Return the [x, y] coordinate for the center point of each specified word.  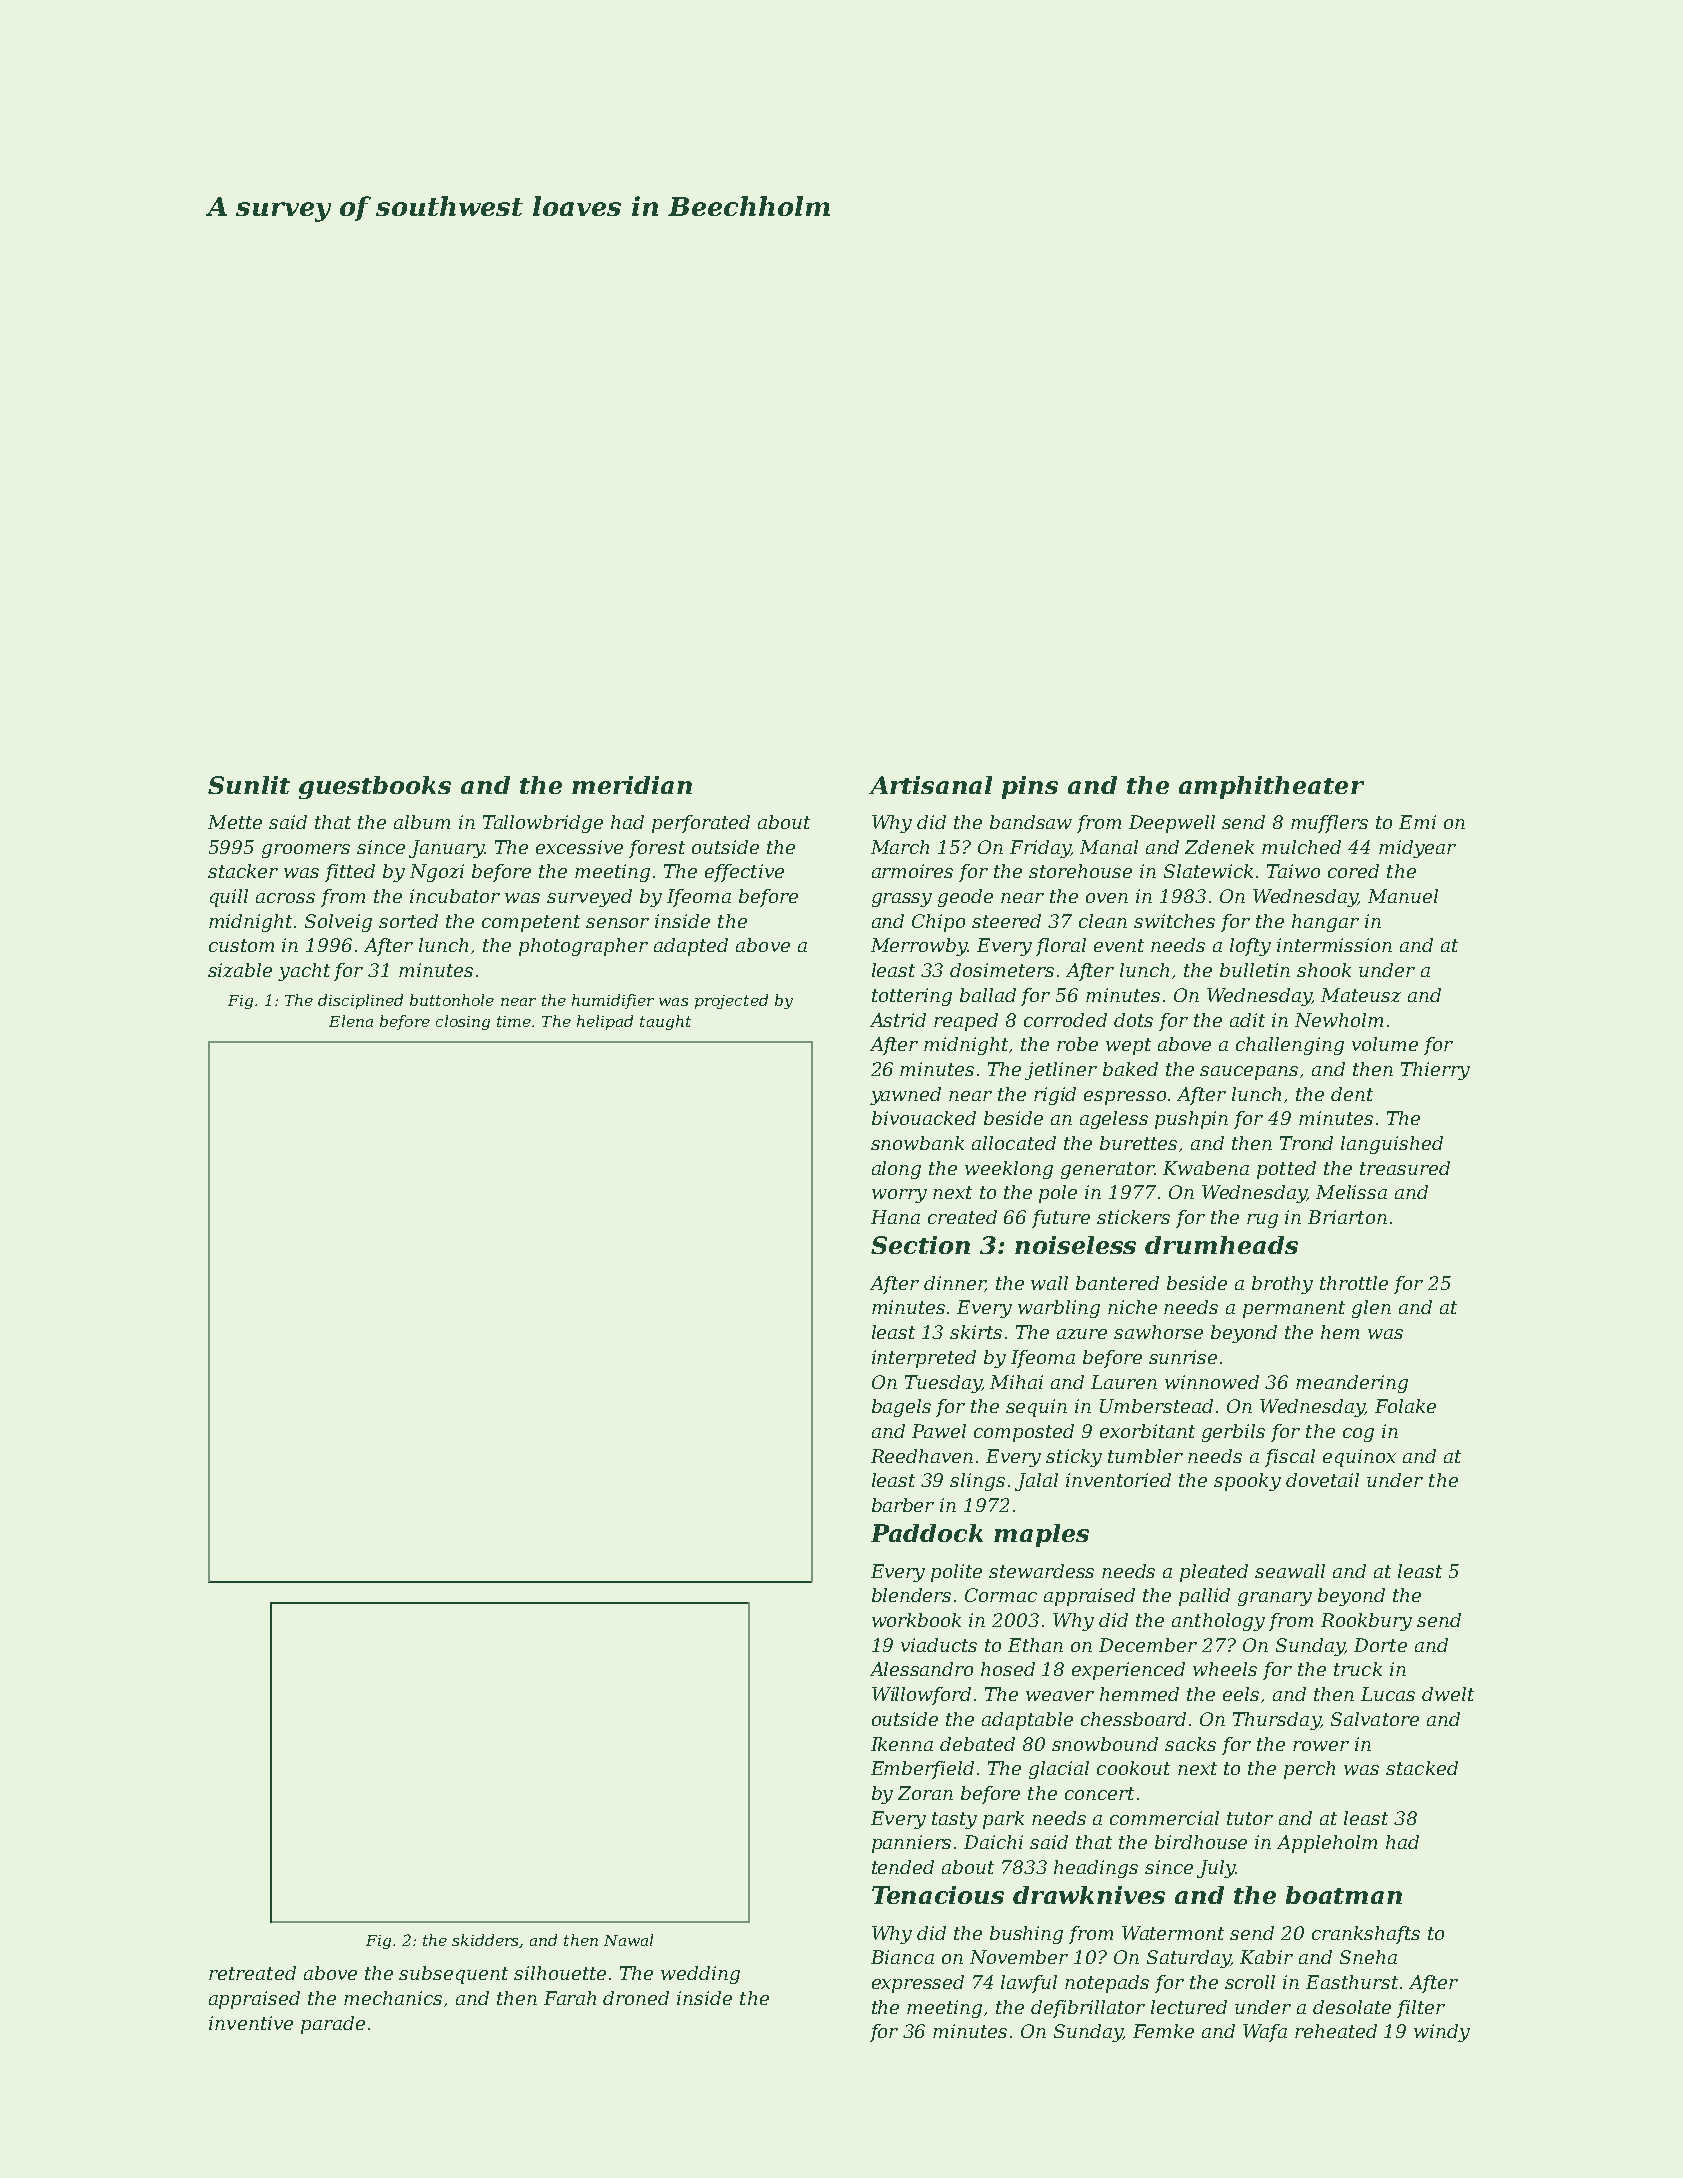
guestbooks [375, 787]
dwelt [1448, 1694]
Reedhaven [922, 1456]
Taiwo [1293, 871]
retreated [252, 1973]
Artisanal [930, 785]
